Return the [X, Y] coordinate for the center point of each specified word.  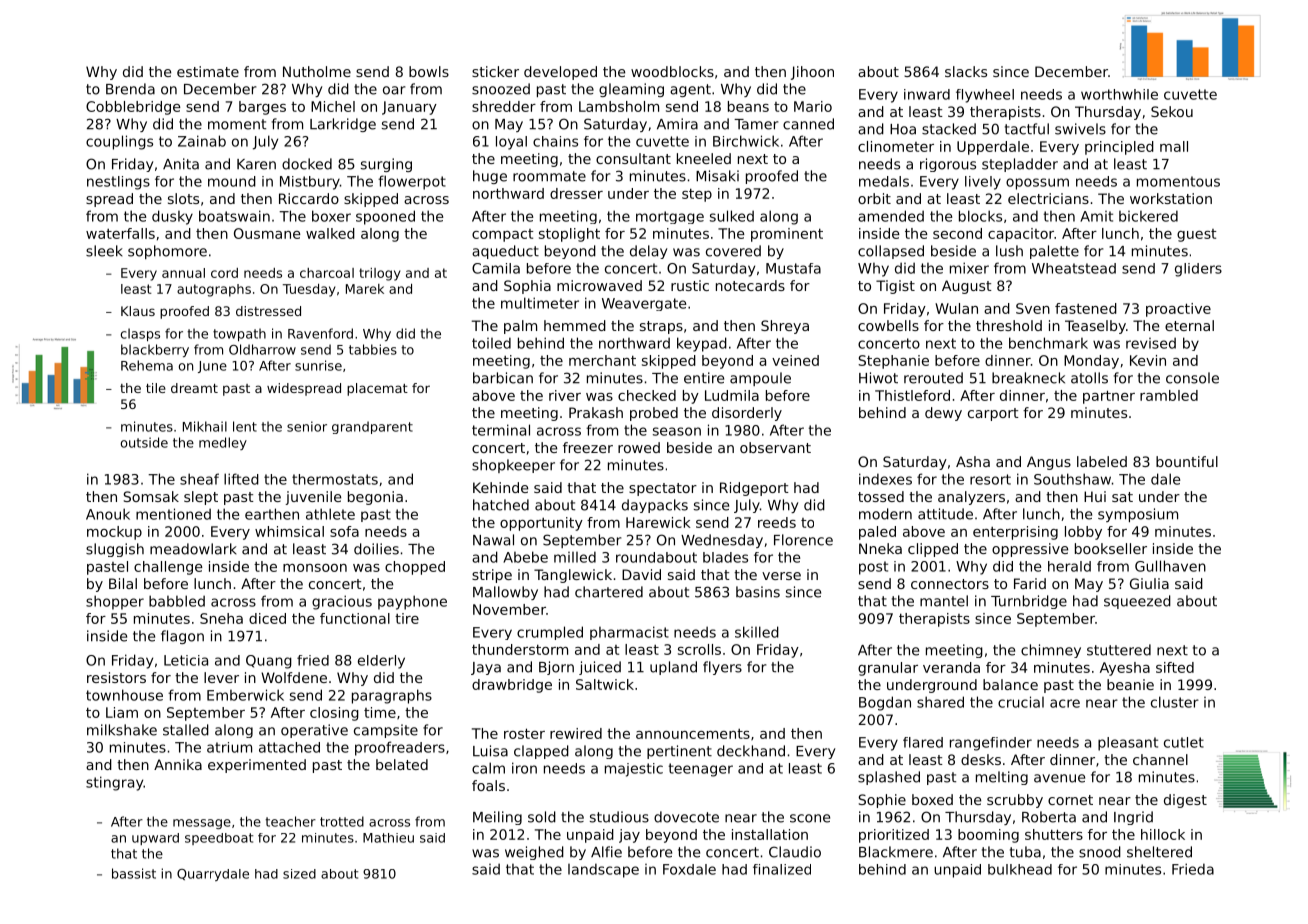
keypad [702, 344]
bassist [134, 873]
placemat [377, 389]
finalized [782, 869]
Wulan [956, 308]
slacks [966, 71]
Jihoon [812, 73]
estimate [208, 71]
